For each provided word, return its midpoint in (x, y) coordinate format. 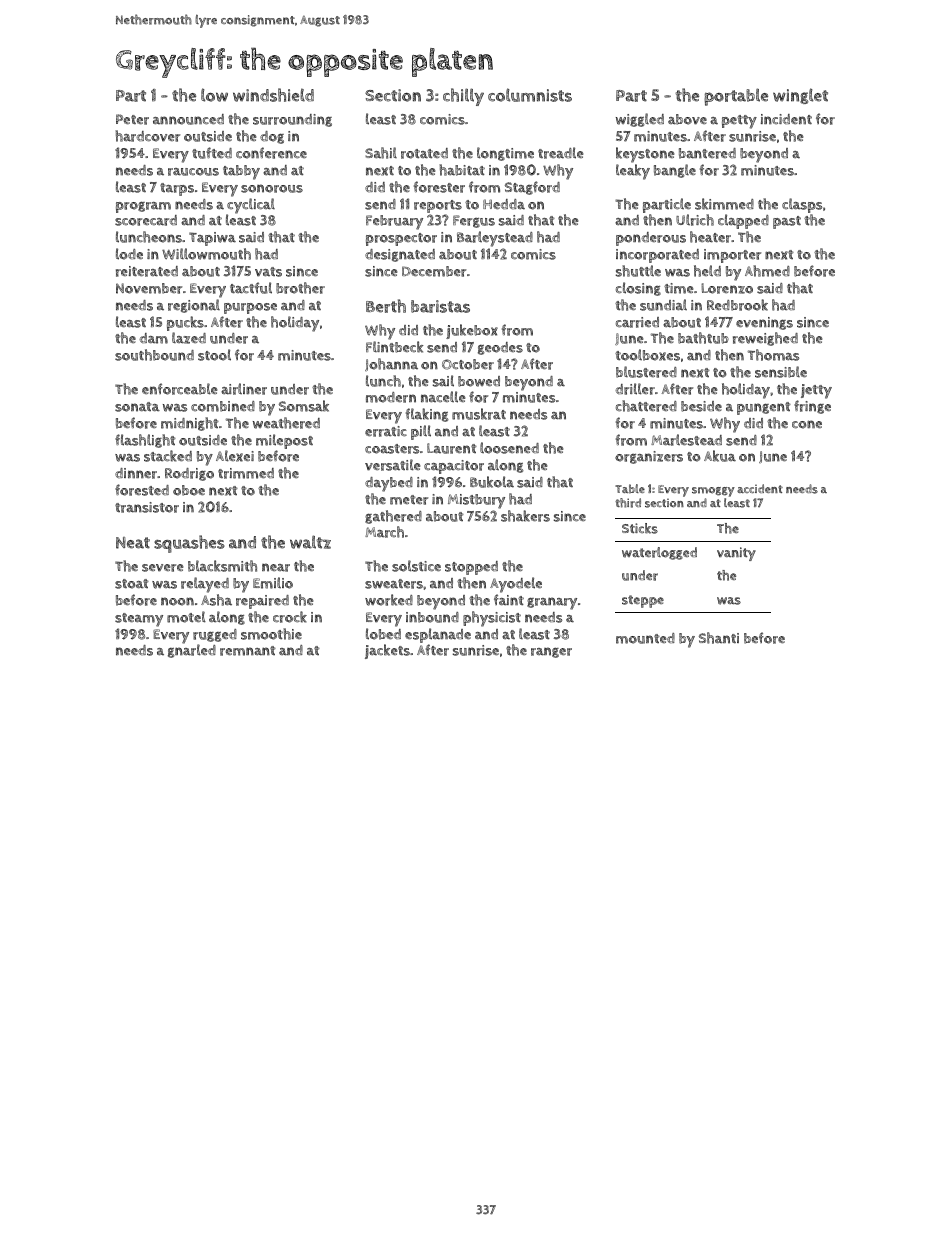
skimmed (724, 204)
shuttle (638, 271)
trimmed (246, 473)
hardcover (147, 136)
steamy (139, 620)
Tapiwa (212, 239)
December (434, 271)
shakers (525, 516)
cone (807, 424)
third (628, 503)
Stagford (532, 188)
